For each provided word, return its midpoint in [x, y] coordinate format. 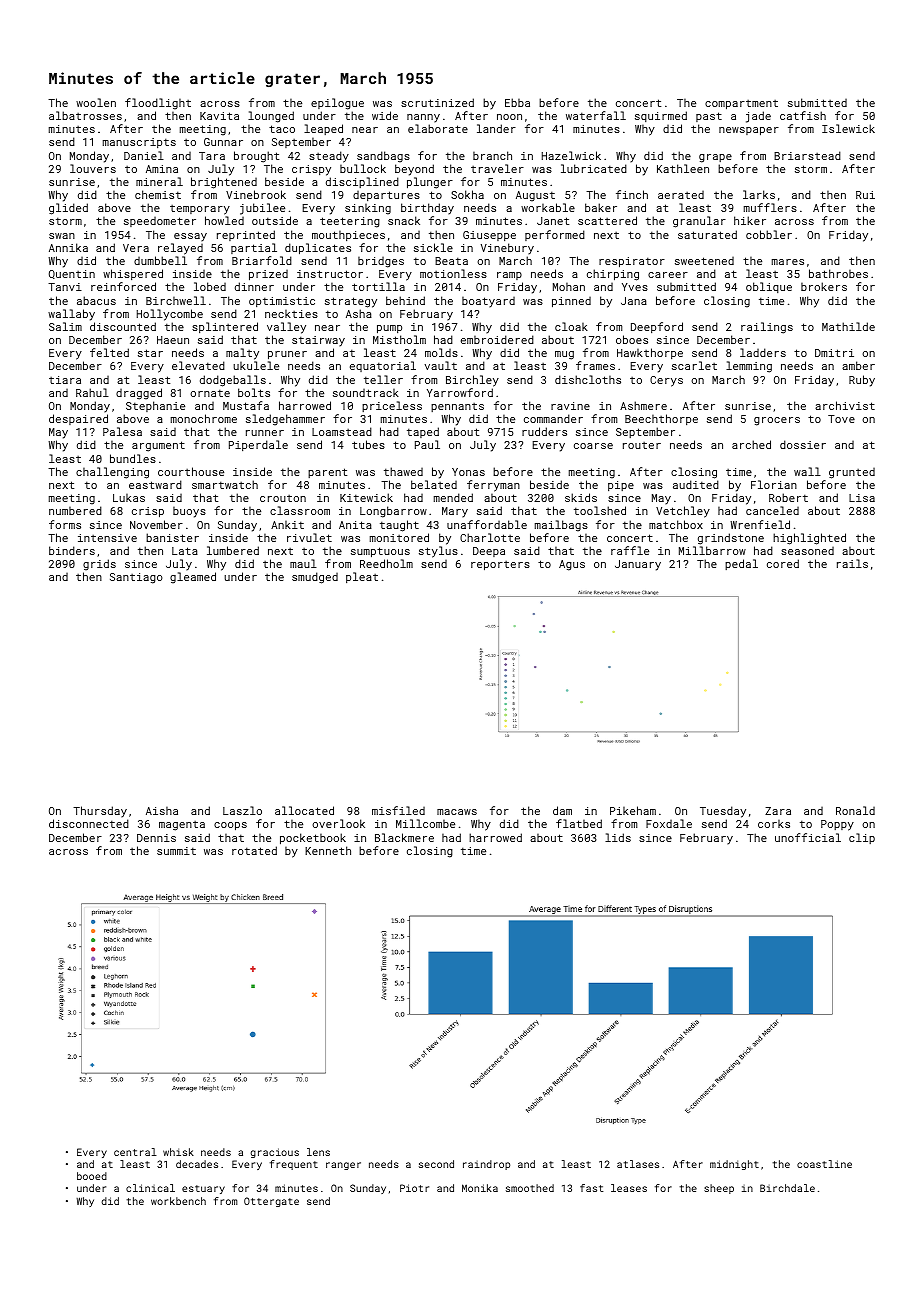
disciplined [362, 182]
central [135, 1152]
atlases [638, 1164]
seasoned [807, 551]
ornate [210, 393]
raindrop [486, 1165]
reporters [500, 566]
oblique [769, 287]
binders [72, 550]
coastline [824, 1164]
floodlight [158, 104]
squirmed [661, 116]
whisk [178, 1152]
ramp [509, 276]
